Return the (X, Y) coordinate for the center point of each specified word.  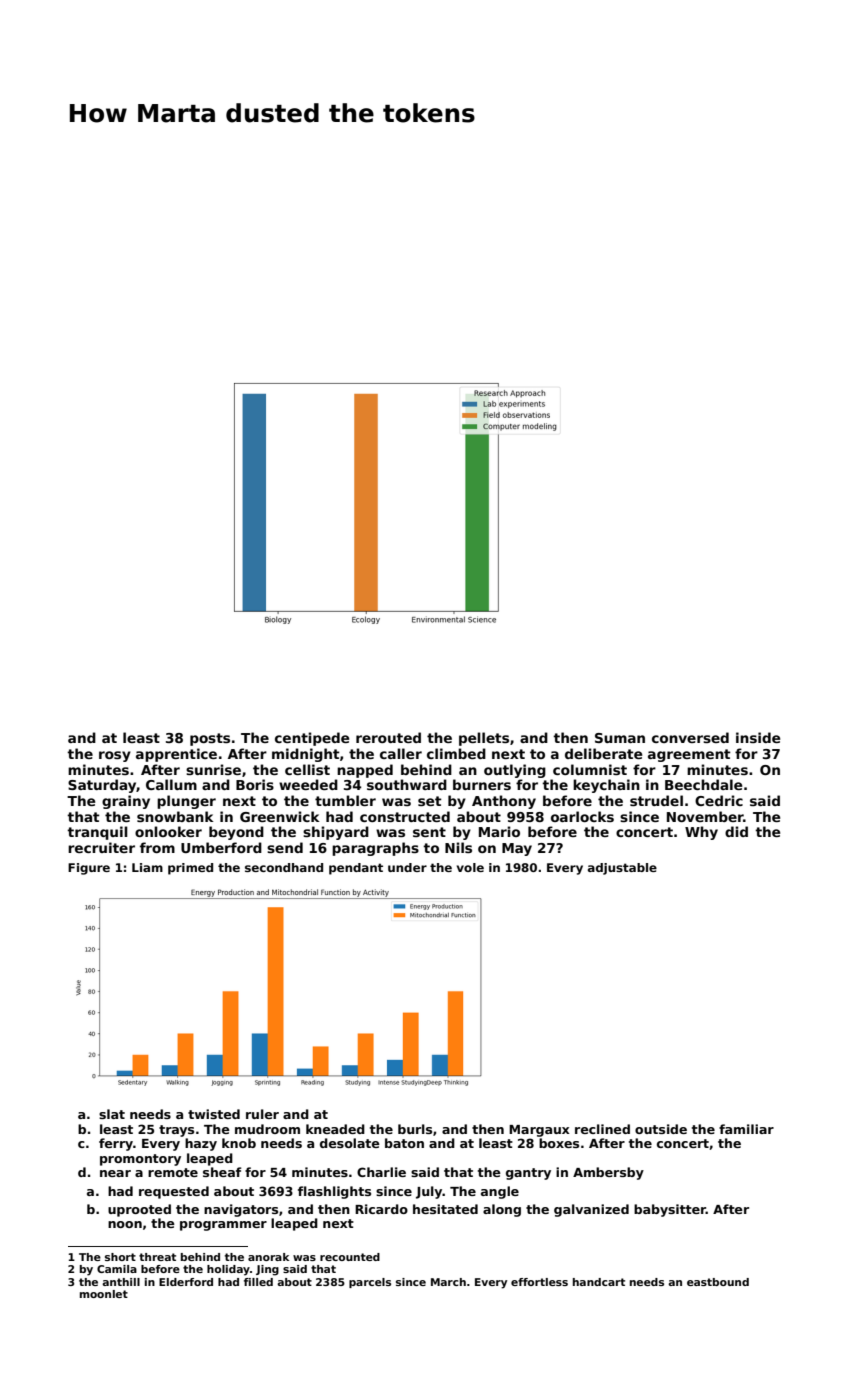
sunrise (213, 769)
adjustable (622, 869)
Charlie (381, 1172)
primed (190, 869)
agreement (689, 755)
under (407, 867)
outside (661, 1129)
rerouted (388, 737)
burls (415, 1129)
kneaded (335, 1129)
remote (173, 1172)
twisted (214, 1114)
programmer (223, 1226)
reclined (602, 1129)
